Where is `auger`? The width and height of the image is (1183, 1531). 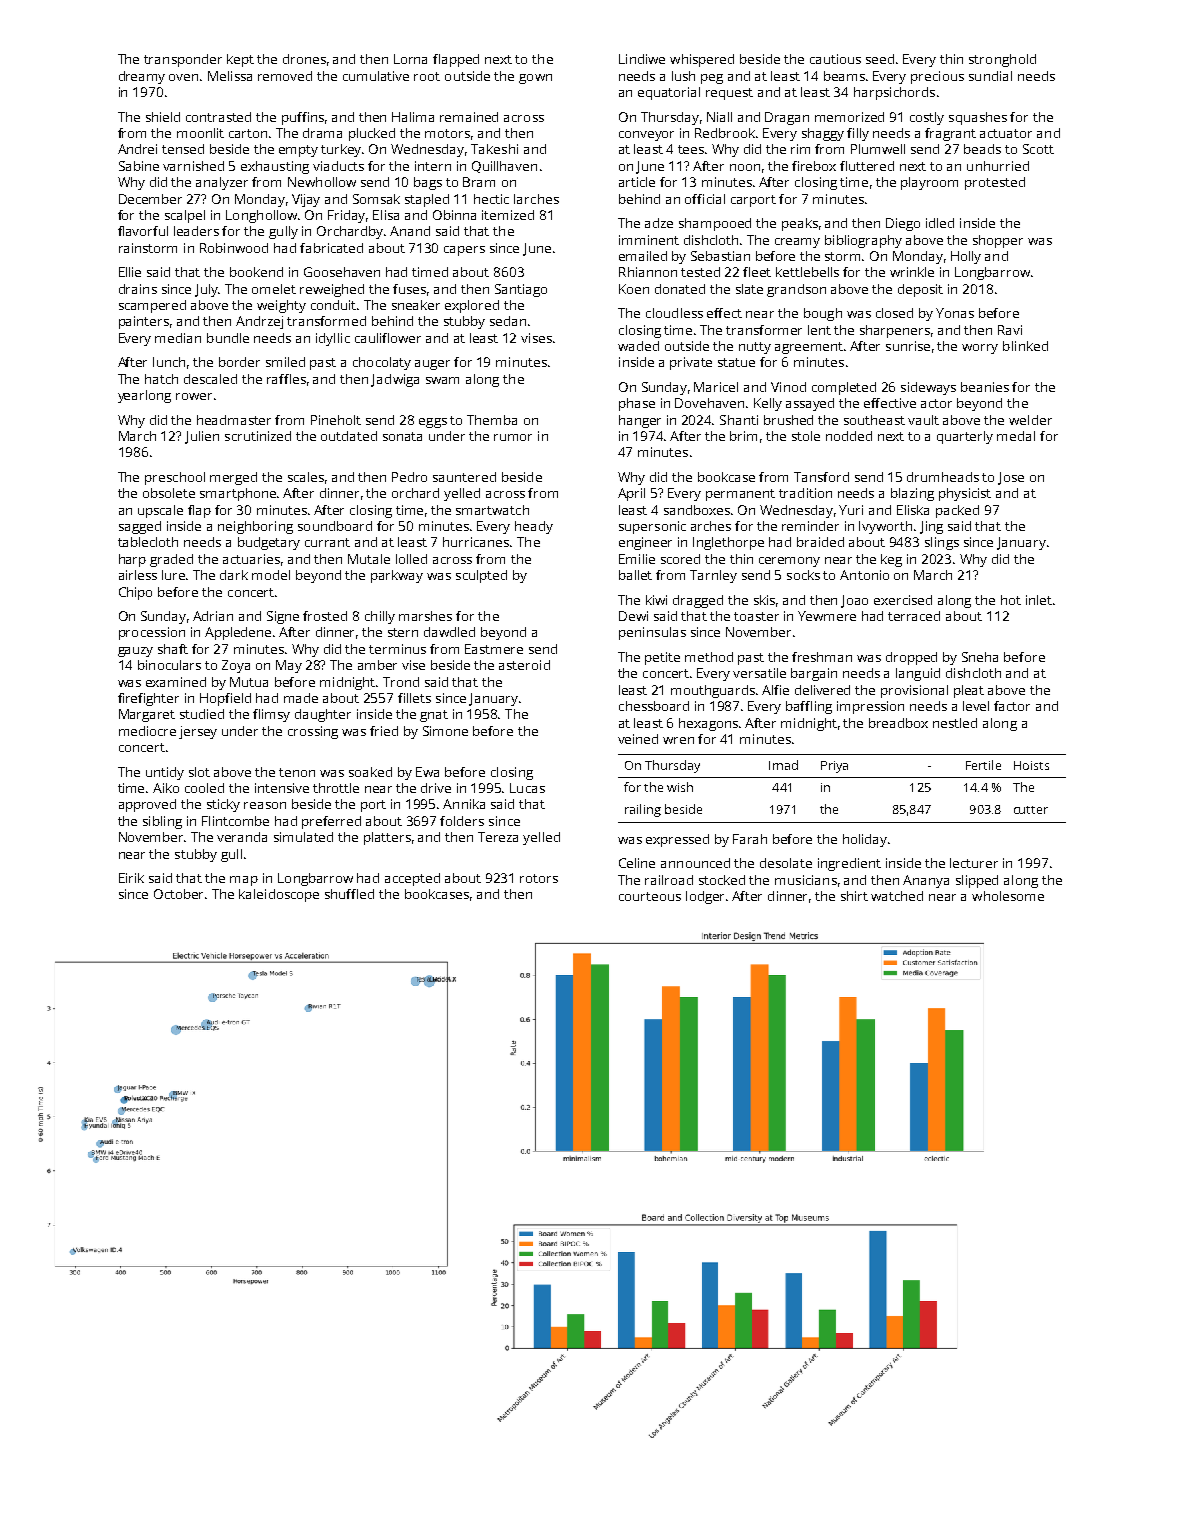
auger is located at coordinates (432, 365).
